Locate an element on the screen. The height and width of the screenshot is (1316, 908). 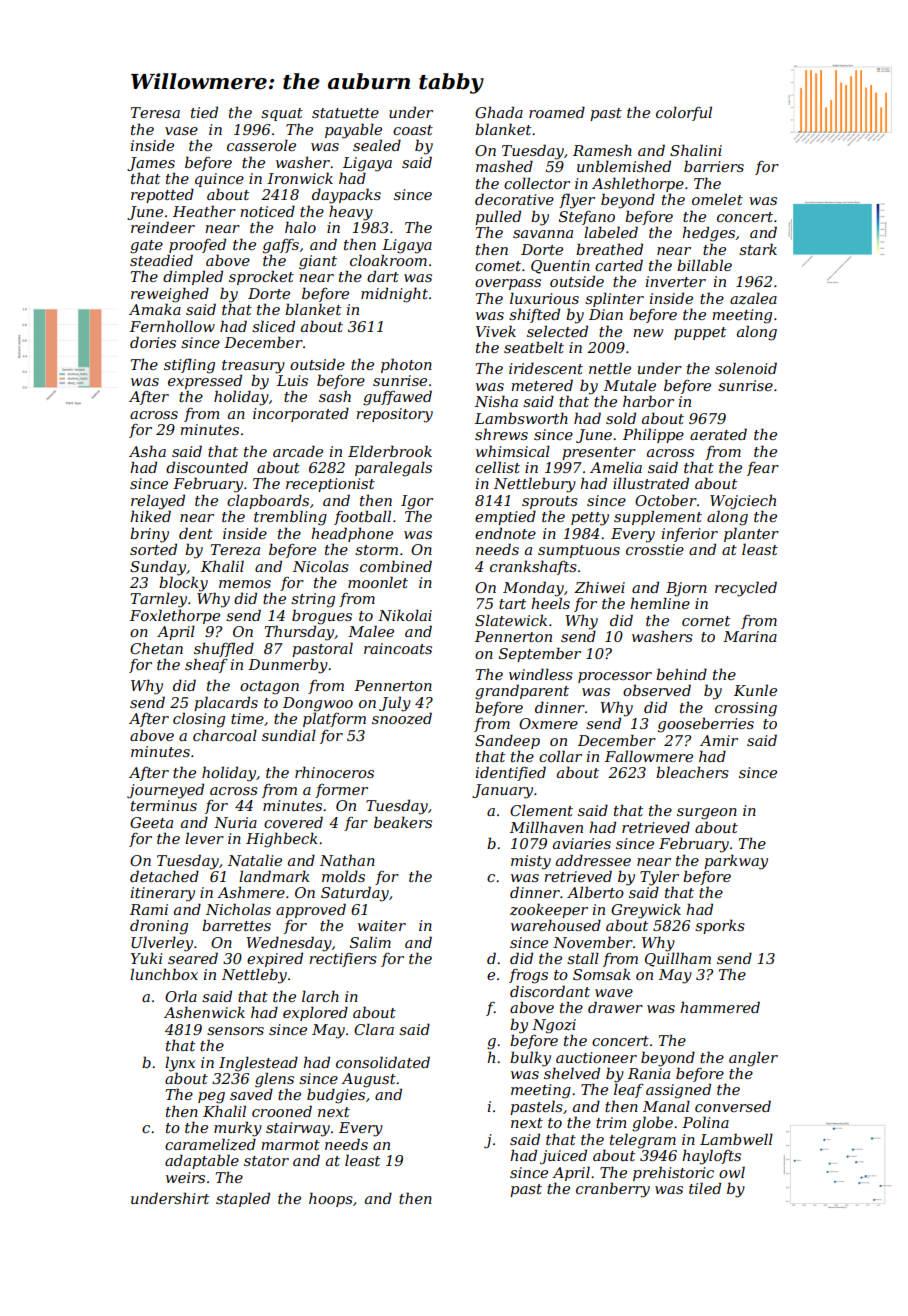
Clara is located at coordinates (374, 1029).
